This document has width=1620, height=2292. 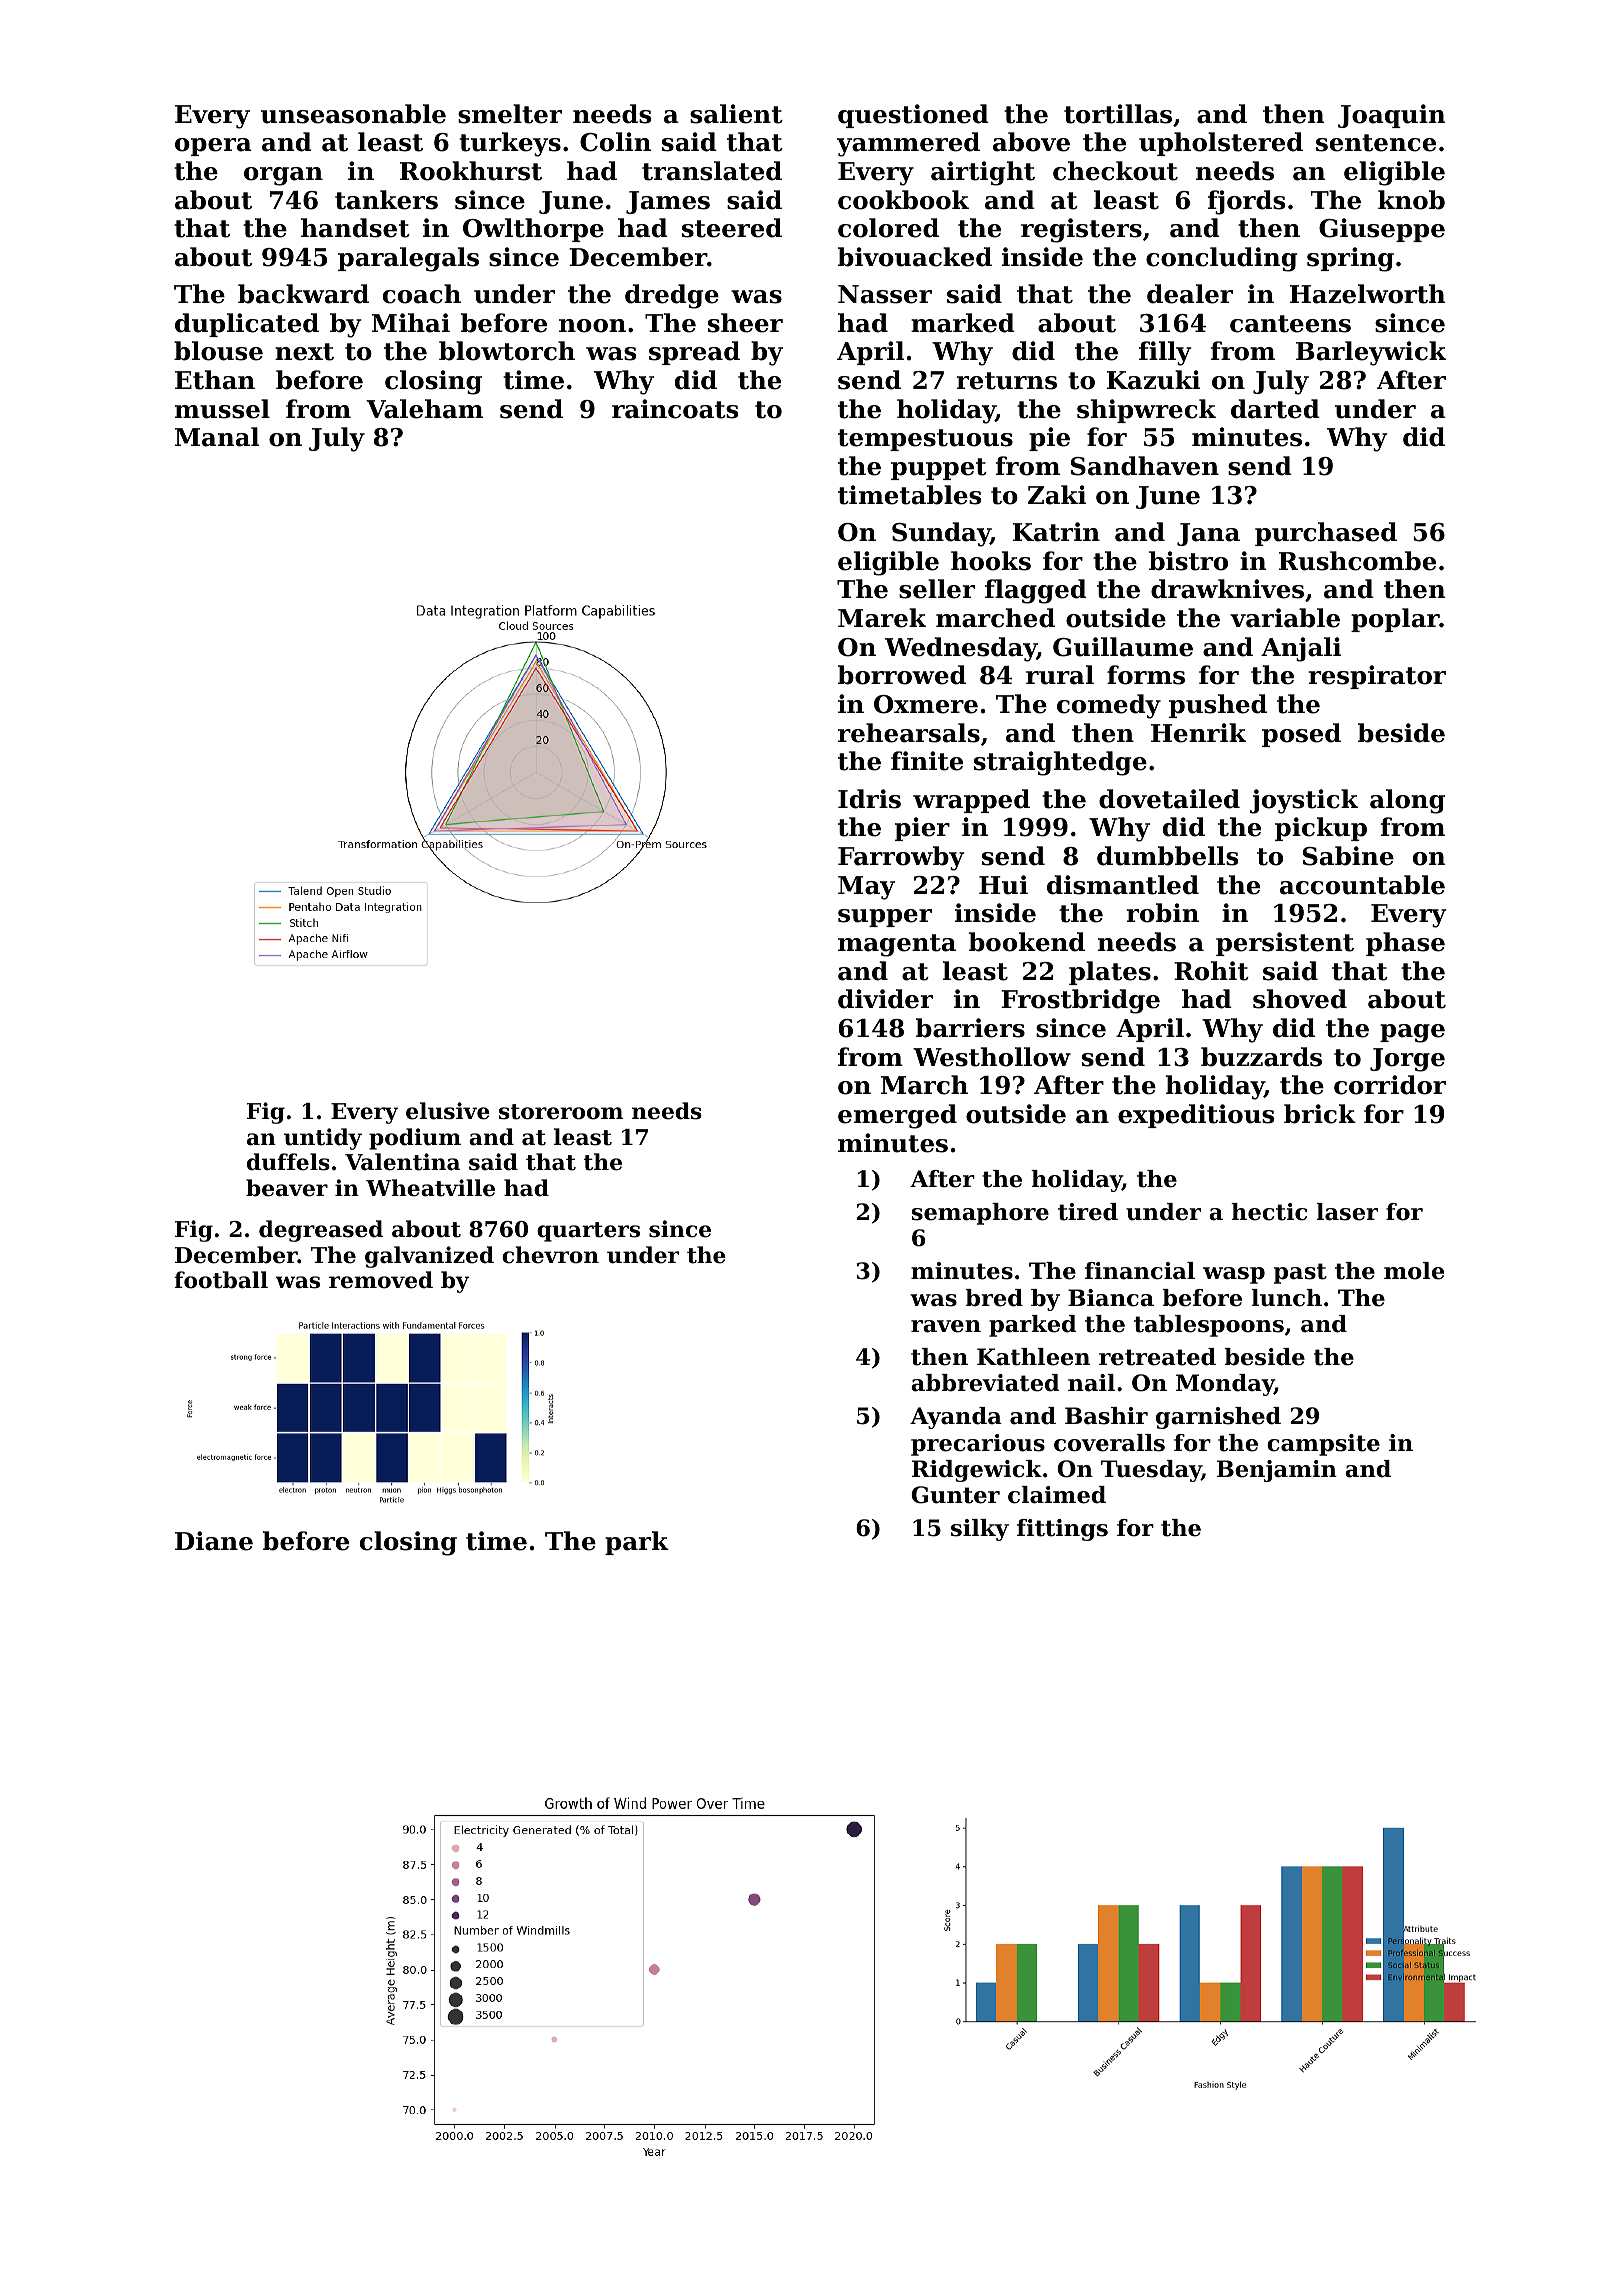 I want to click on dealer, so click(x=1190, y=294).
